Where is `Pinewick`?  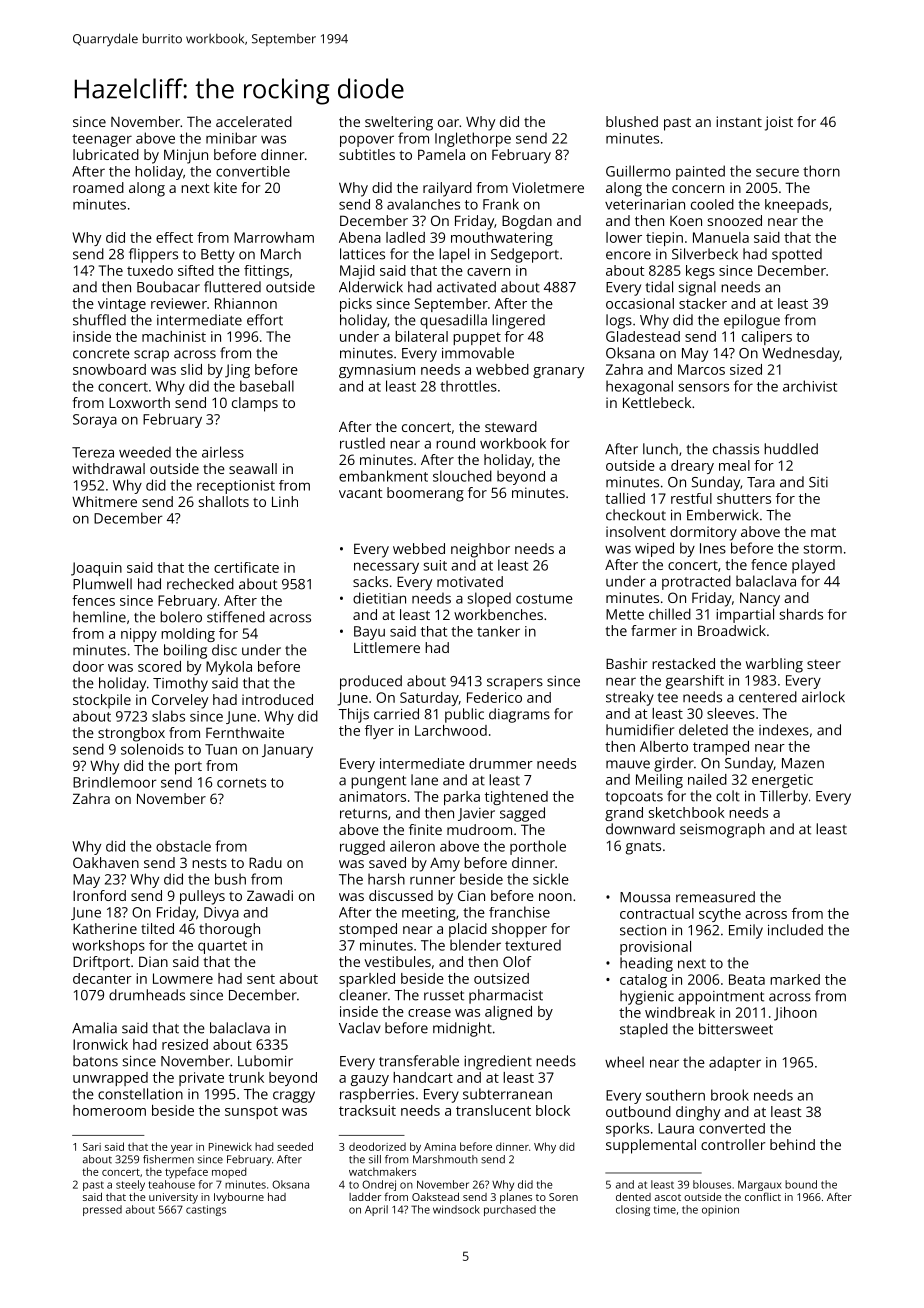
Pinewick is located at coordinates (230, 1146).
